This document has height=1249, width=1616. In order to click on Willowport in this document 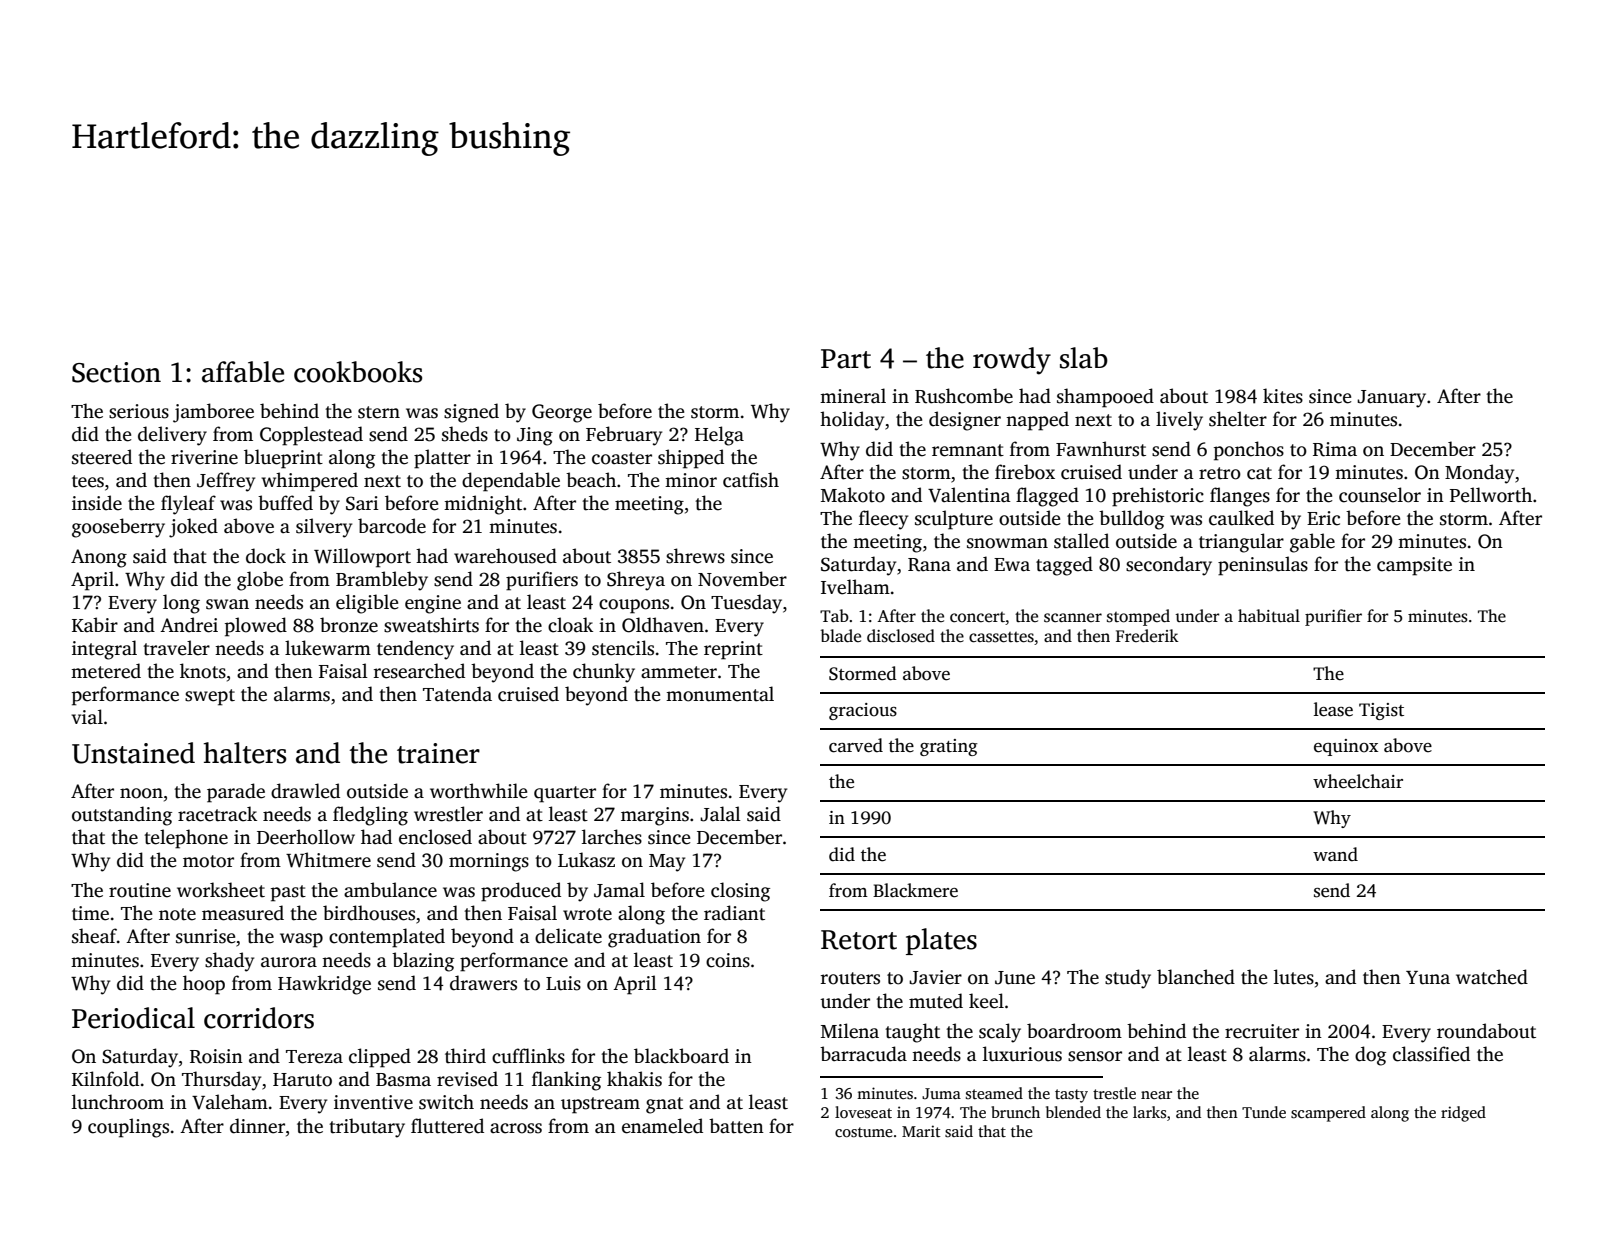, I will do `click(362, 558)`.
